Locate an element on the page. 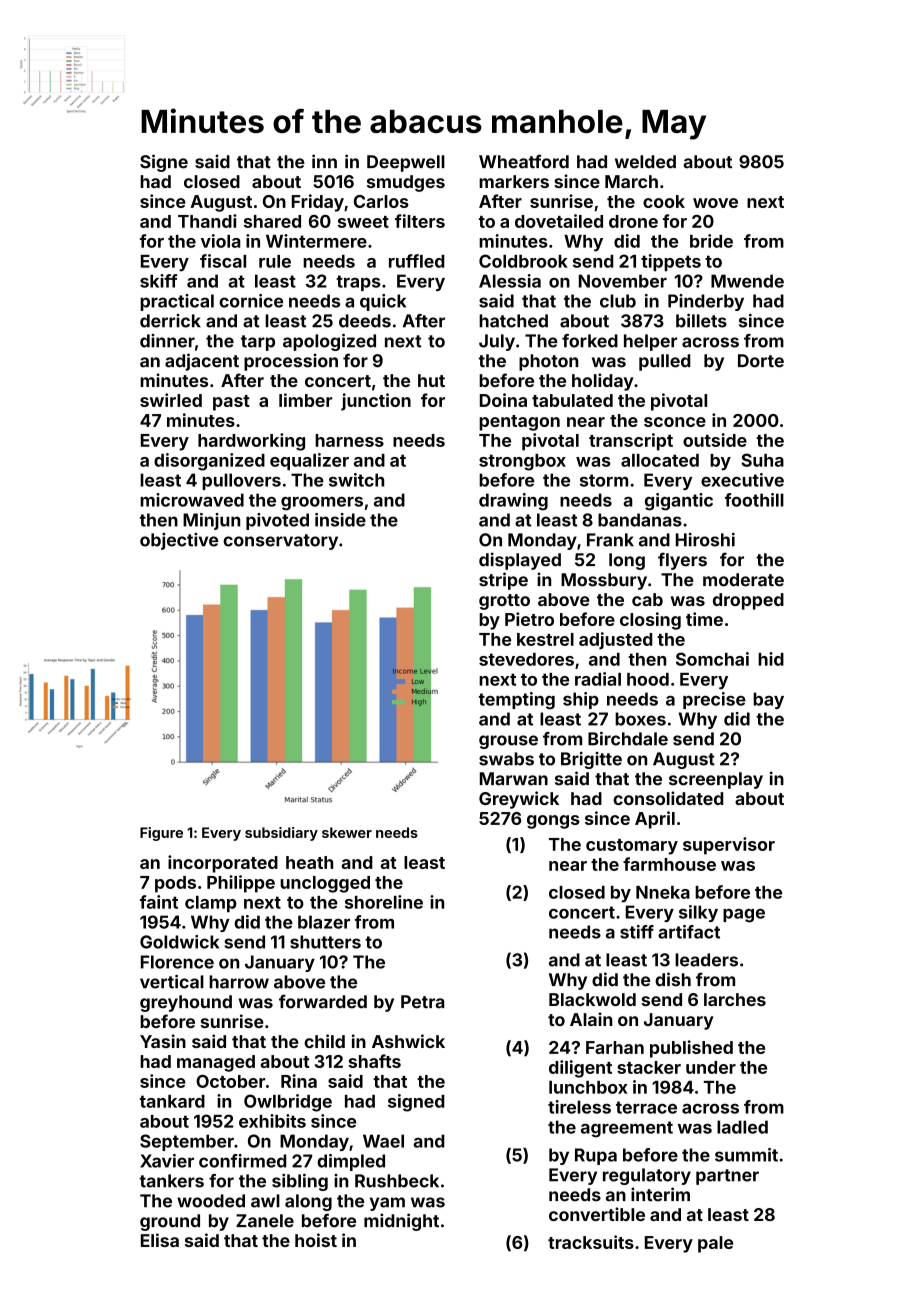  shared is located at coordinates (272, 221).
